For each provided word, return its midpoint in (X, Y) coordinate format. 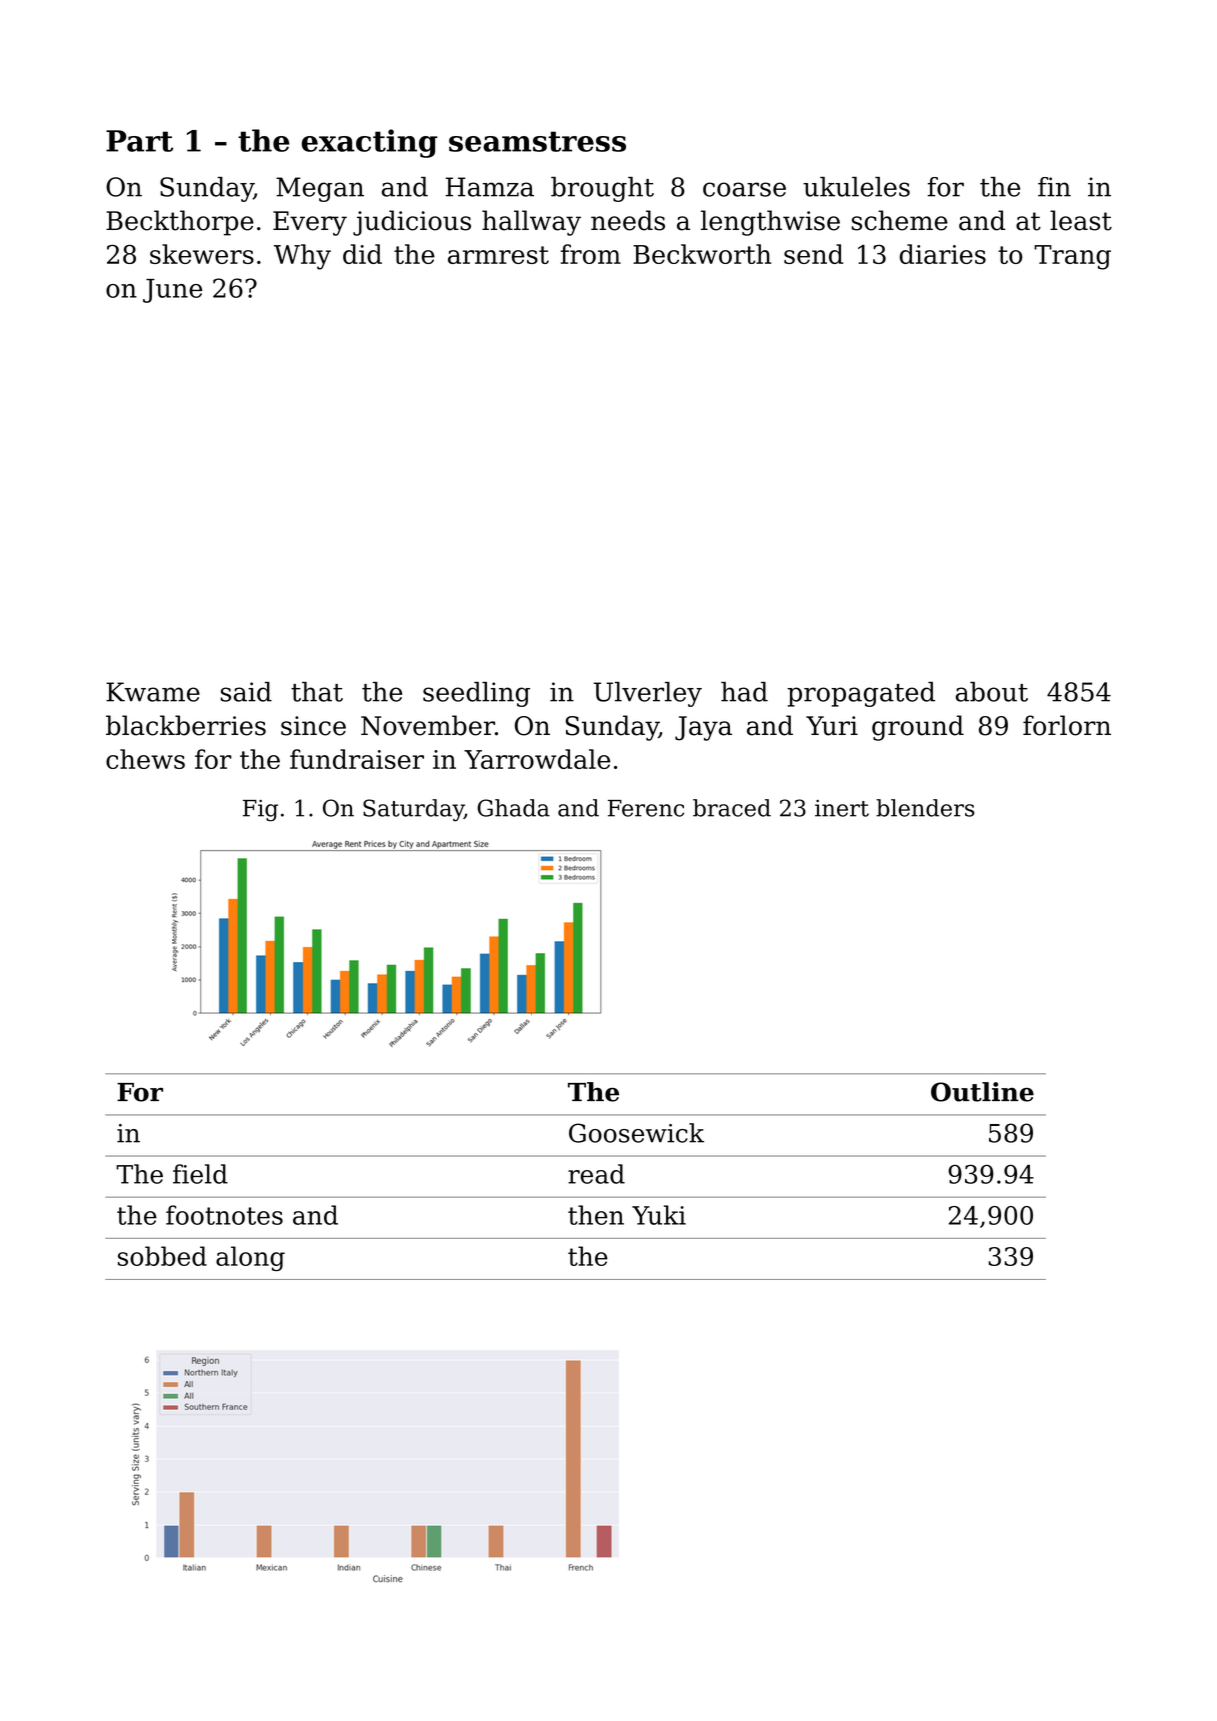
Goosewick (636, 1133)
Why (302, 257)
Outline (982, 1092)
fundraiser (357, 759)
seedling (476, 694)
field (200, 1174)
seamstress (537, 141)
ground (918, 728)
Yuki (659, 1215)
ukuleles (856, 187)
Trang (1072, 257)
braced (732, 808)
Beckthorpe (180, 223)
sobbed (162, 1256)
